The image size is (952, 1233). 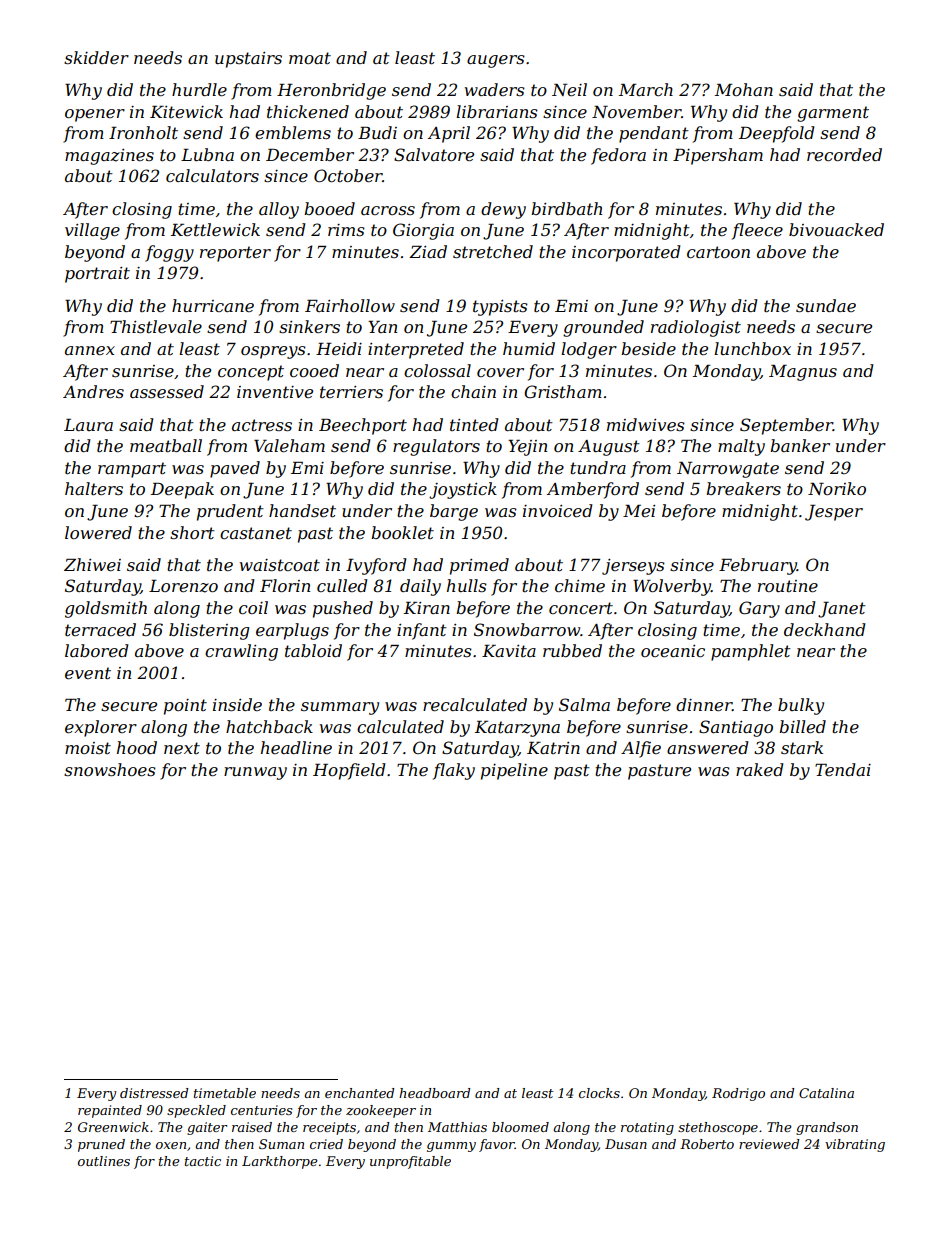 I want to click on summary, so click(x=340, y=708).
